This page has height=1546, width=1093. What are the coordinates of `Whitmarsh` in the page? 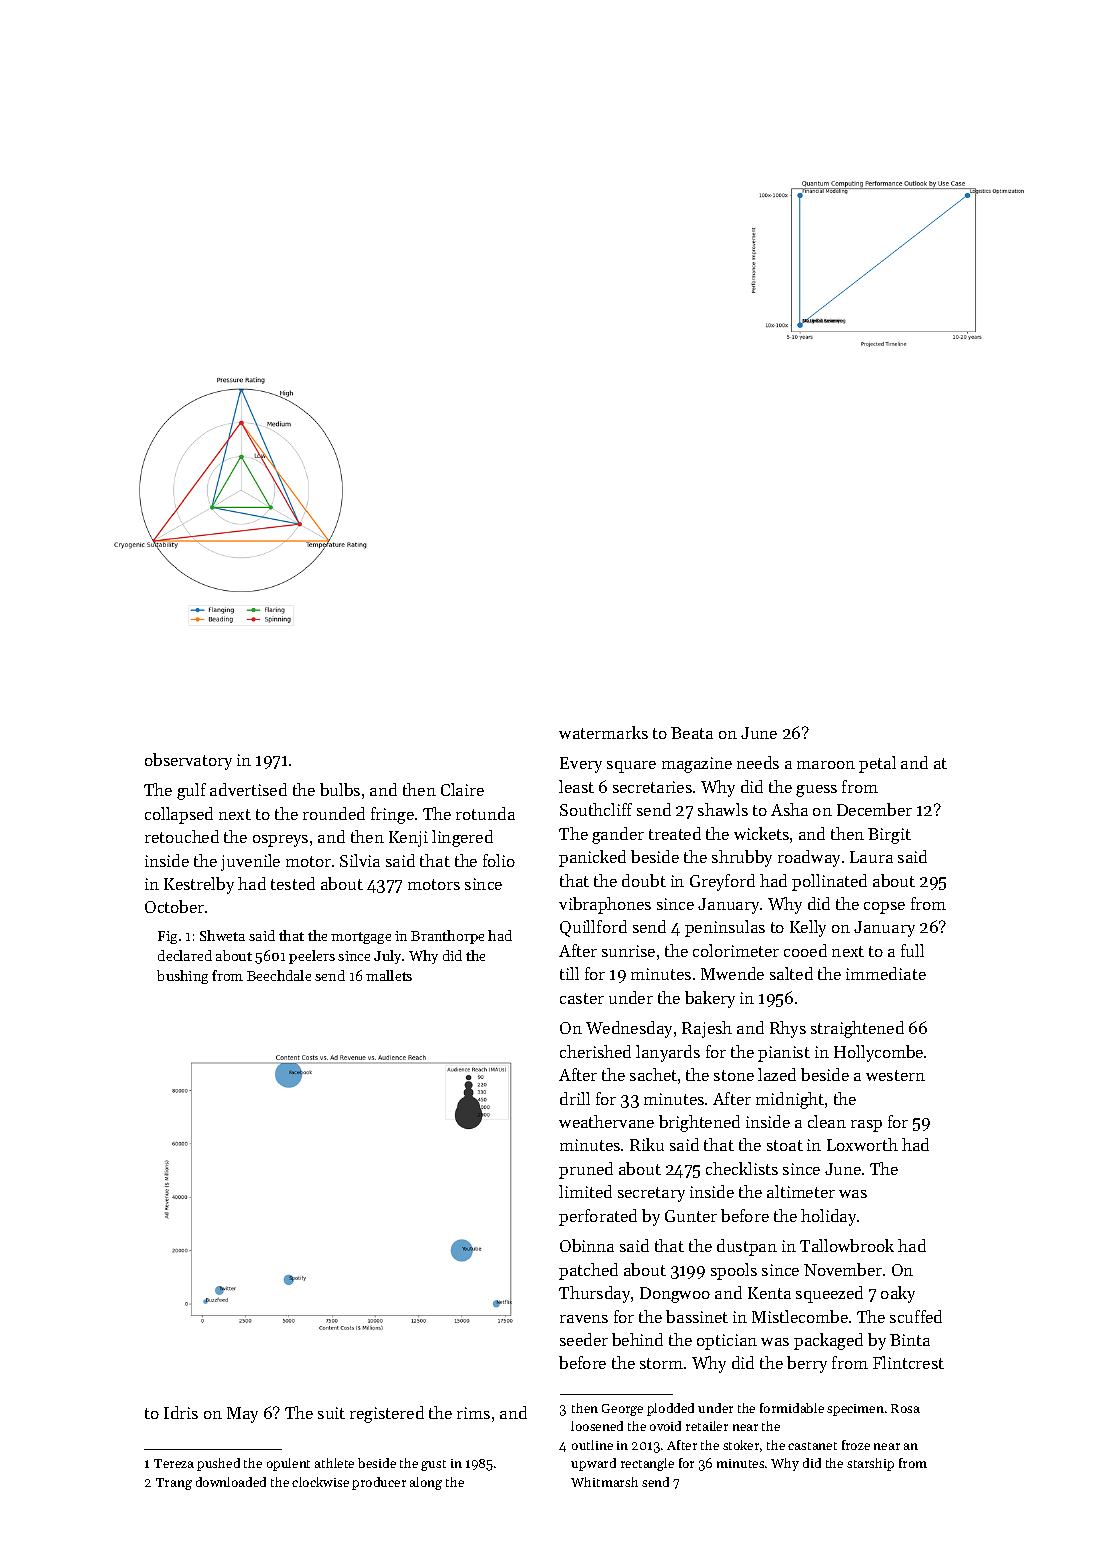 It's located at (604, 1482).
